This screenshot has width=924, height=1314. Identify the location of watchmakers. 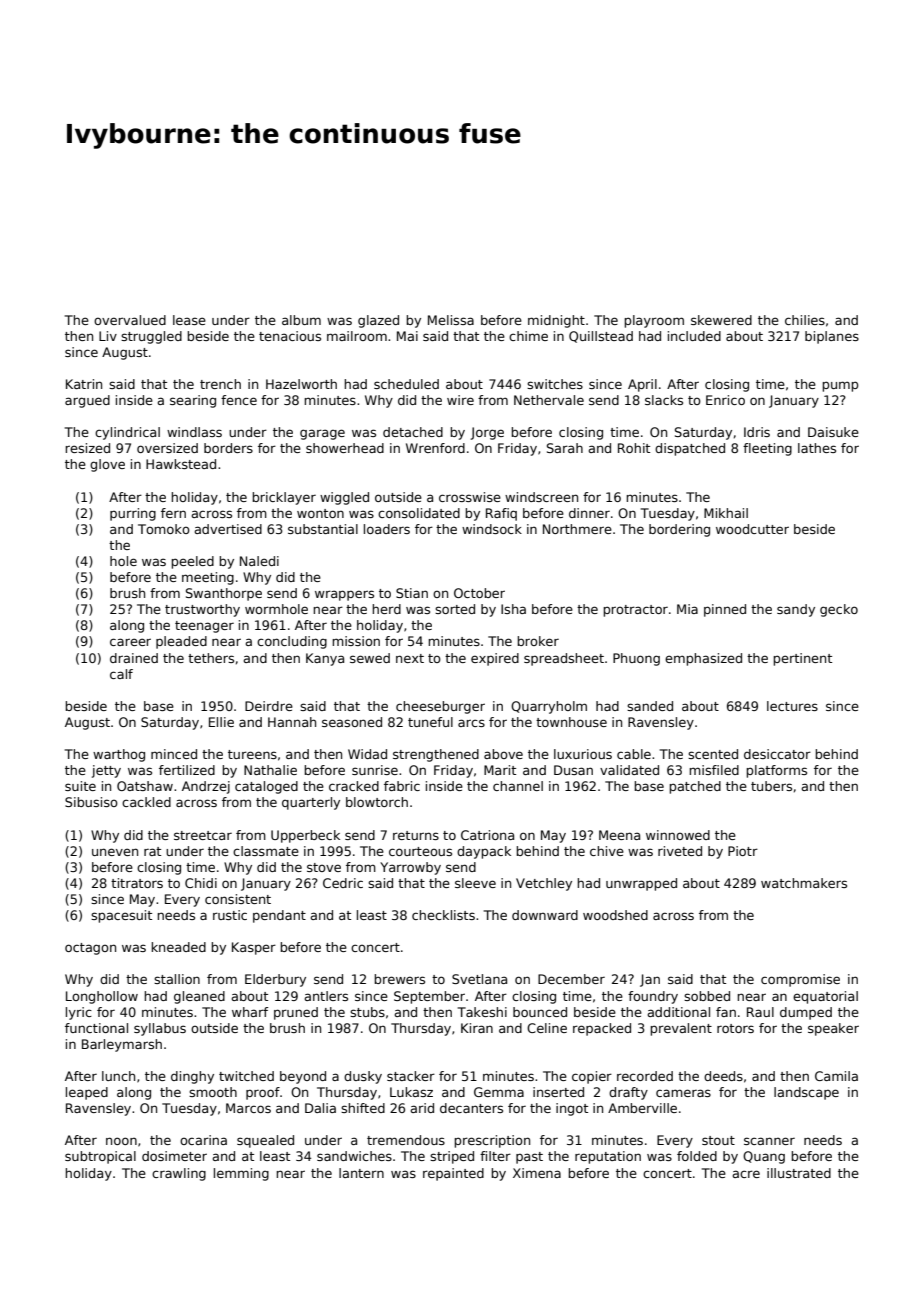
(804, 883).
